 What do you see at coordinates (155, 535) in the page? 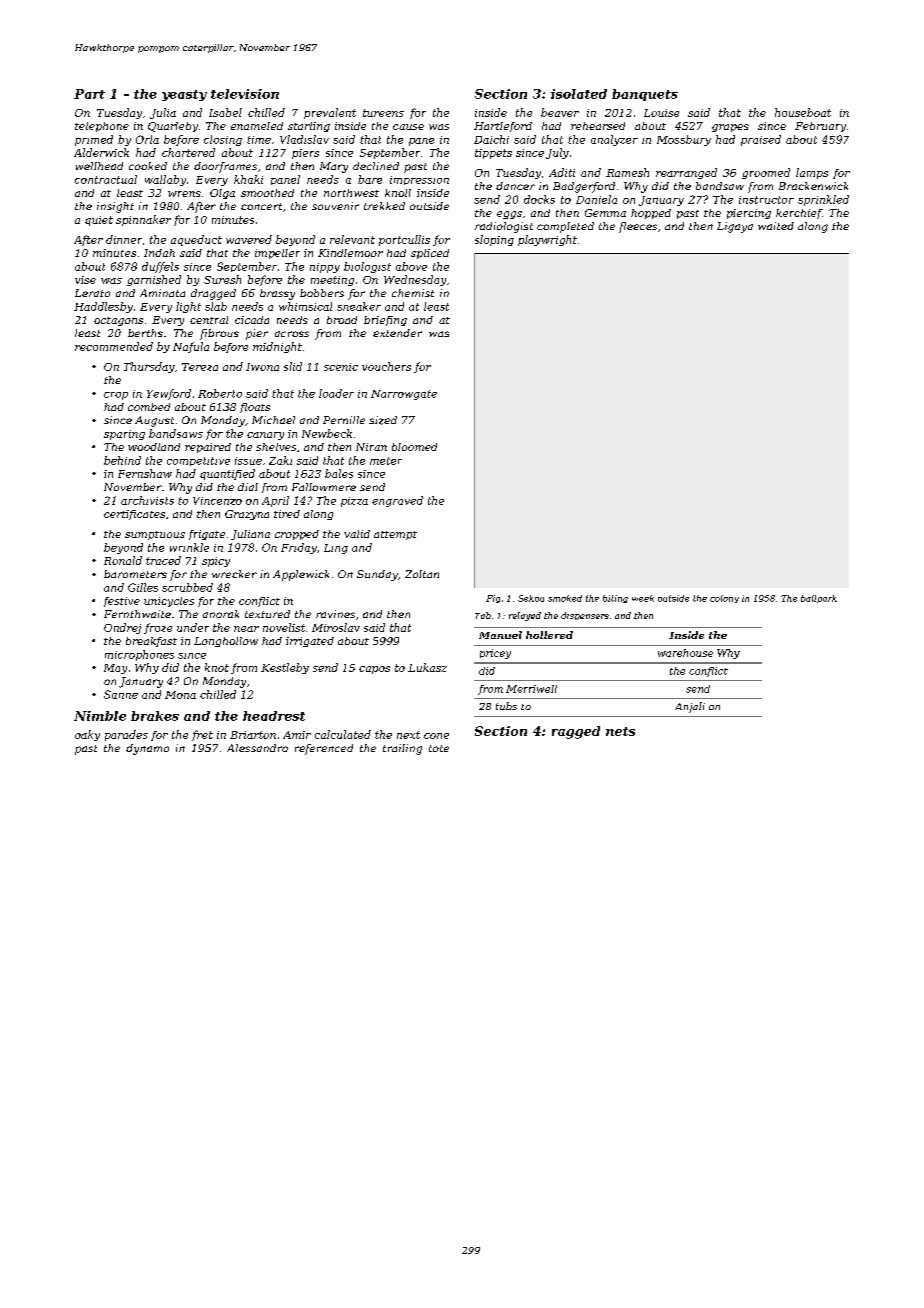
I see `sumptuous` at bounding box center [155, 535].
